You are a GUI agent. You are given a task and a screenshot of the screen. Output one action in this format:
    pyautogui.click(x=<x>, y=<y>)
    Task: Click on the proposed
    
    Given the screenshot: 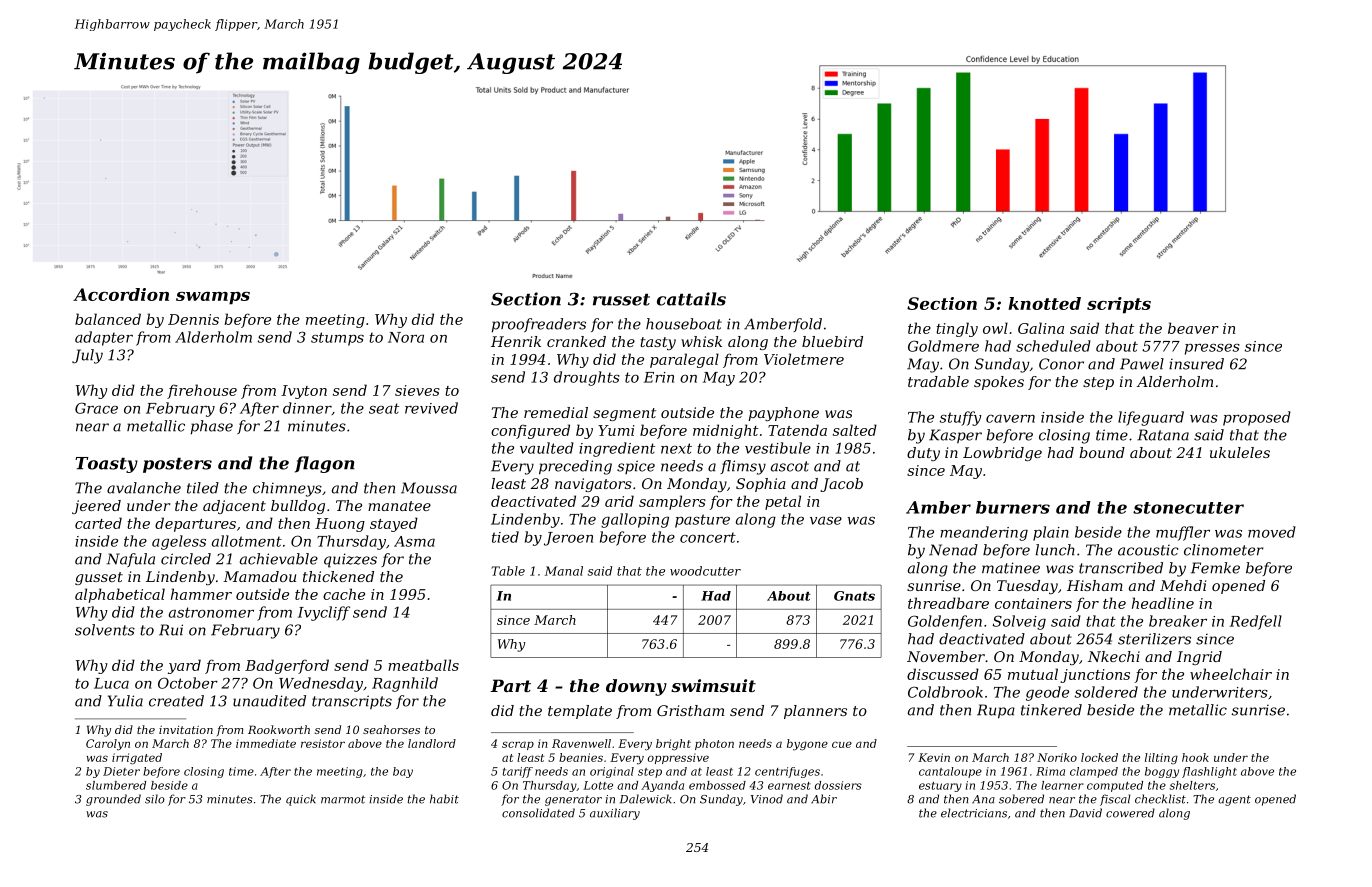 What is the action you would take?
    pyautogui.click(x=1257, y=418)
